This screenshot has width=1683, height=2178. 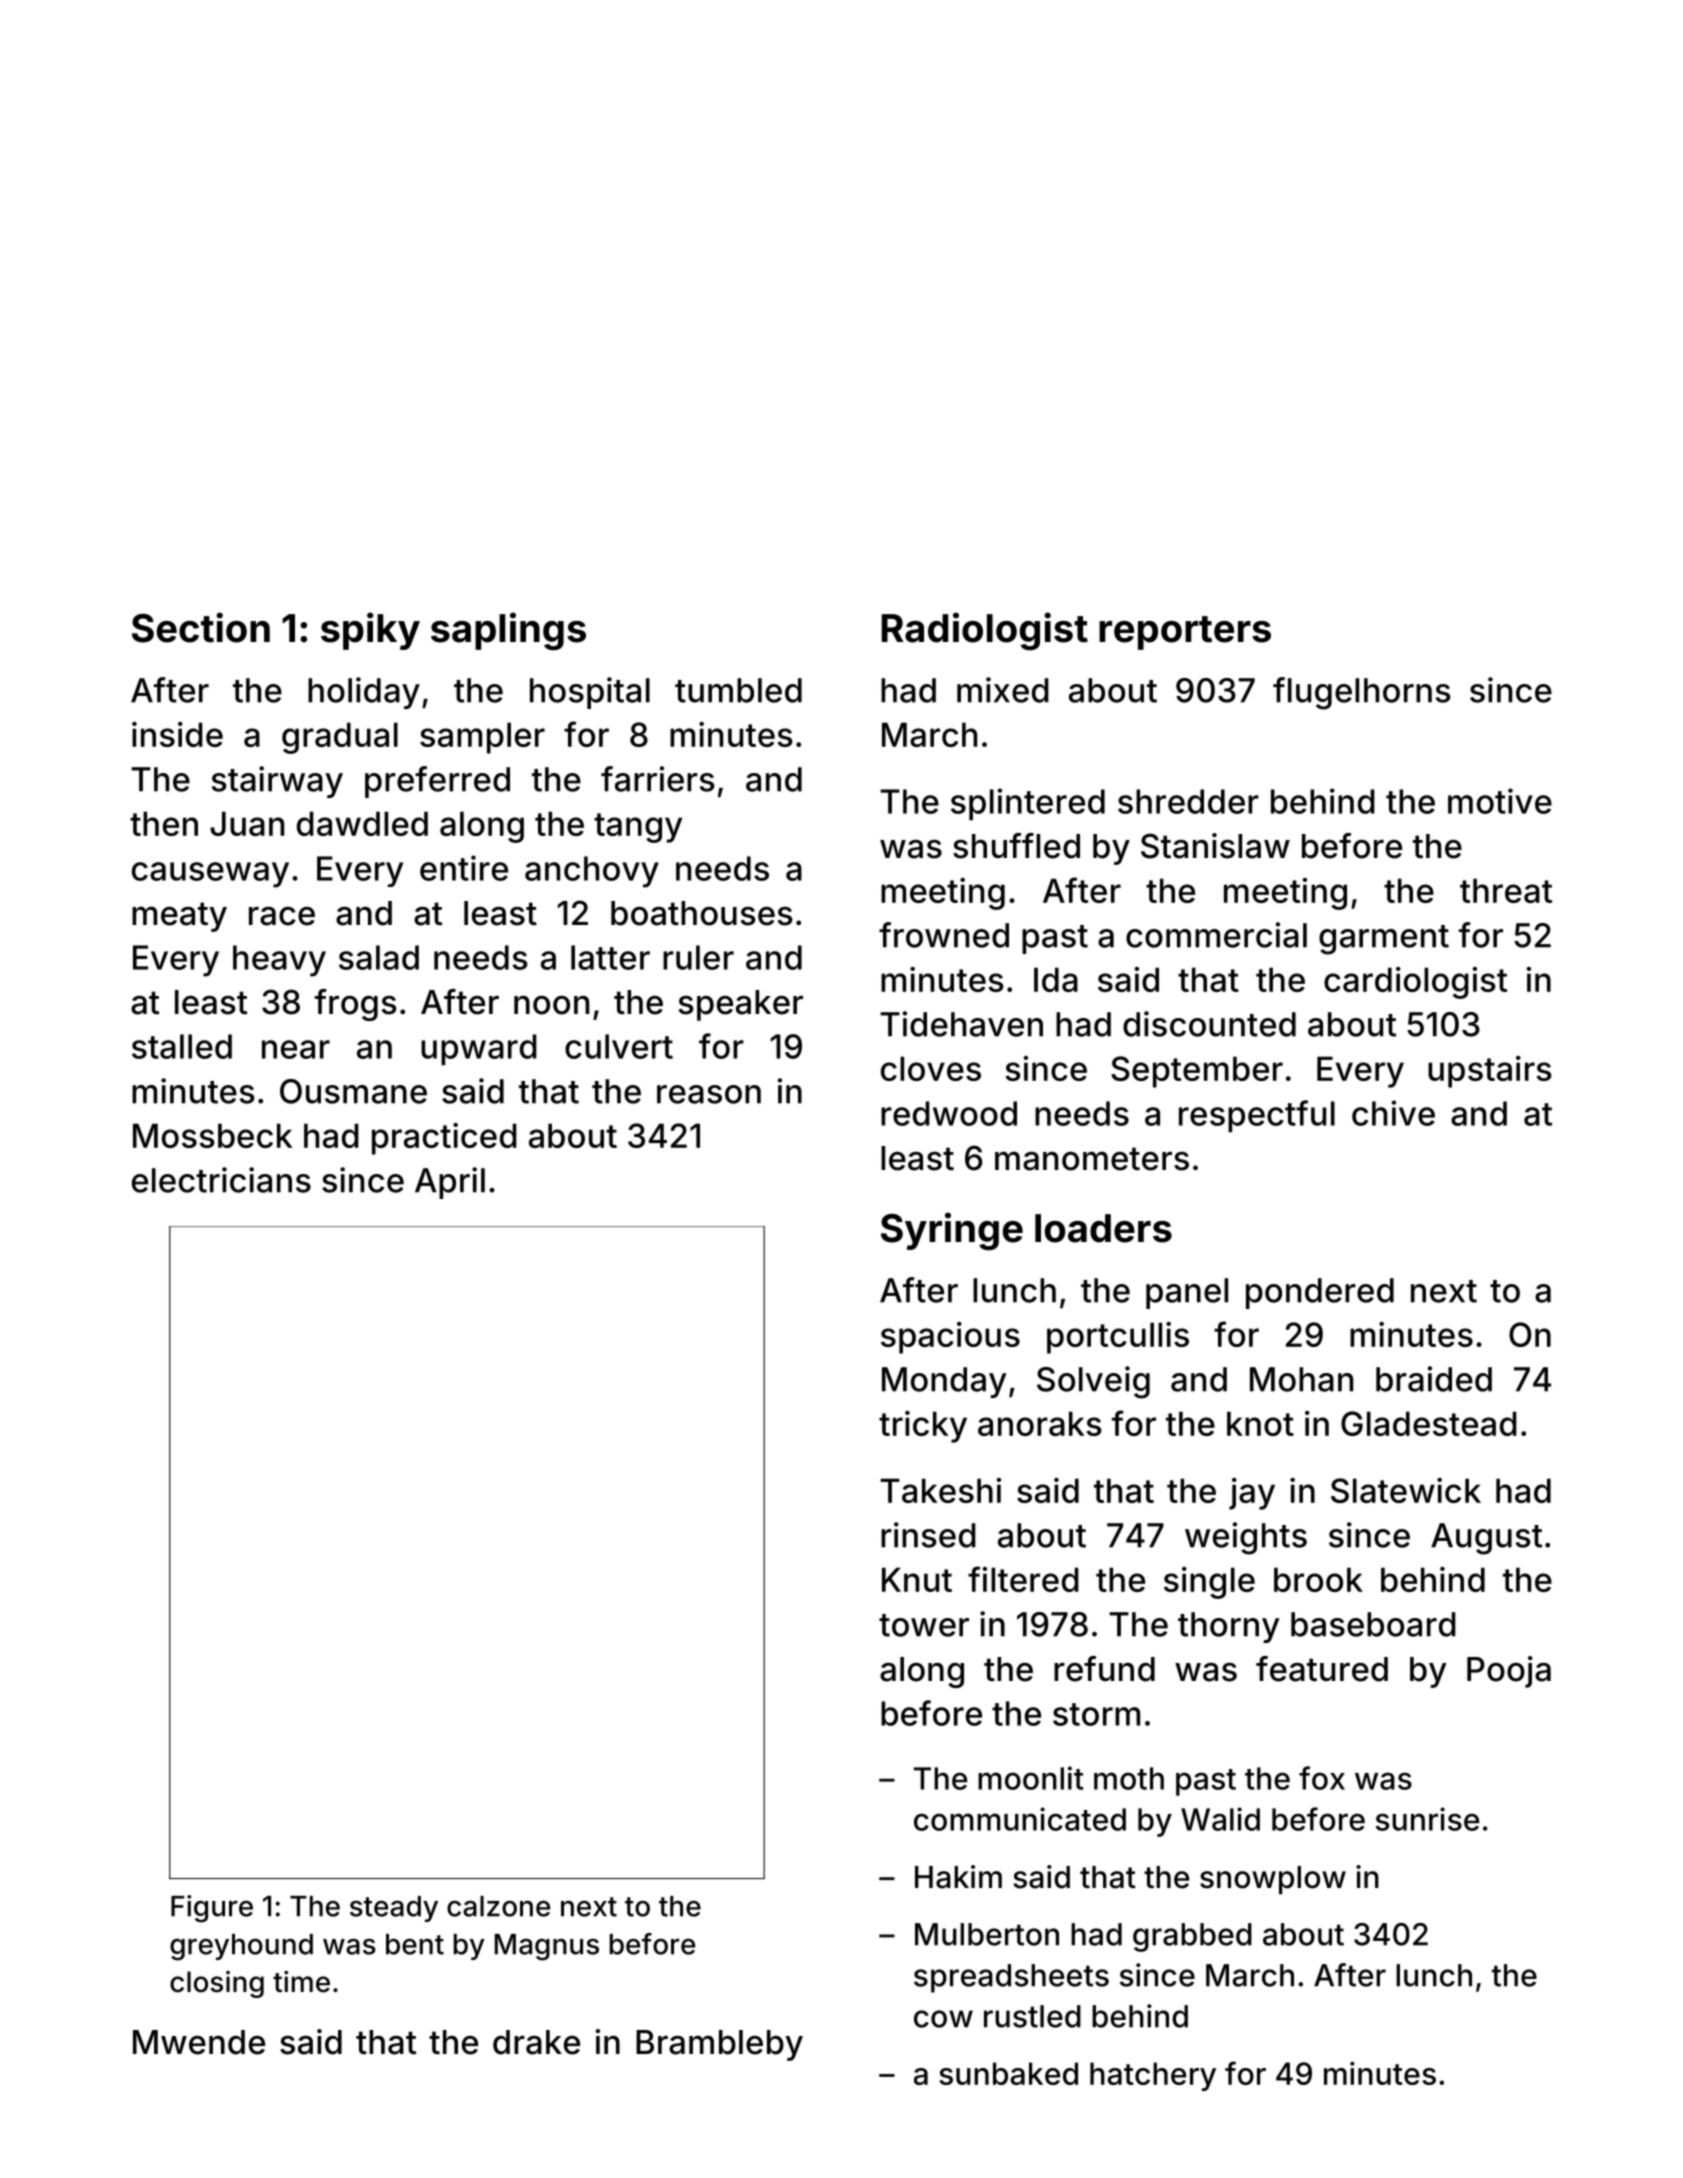 I want to click on Mohan, so click(x=1301, y=1379).
